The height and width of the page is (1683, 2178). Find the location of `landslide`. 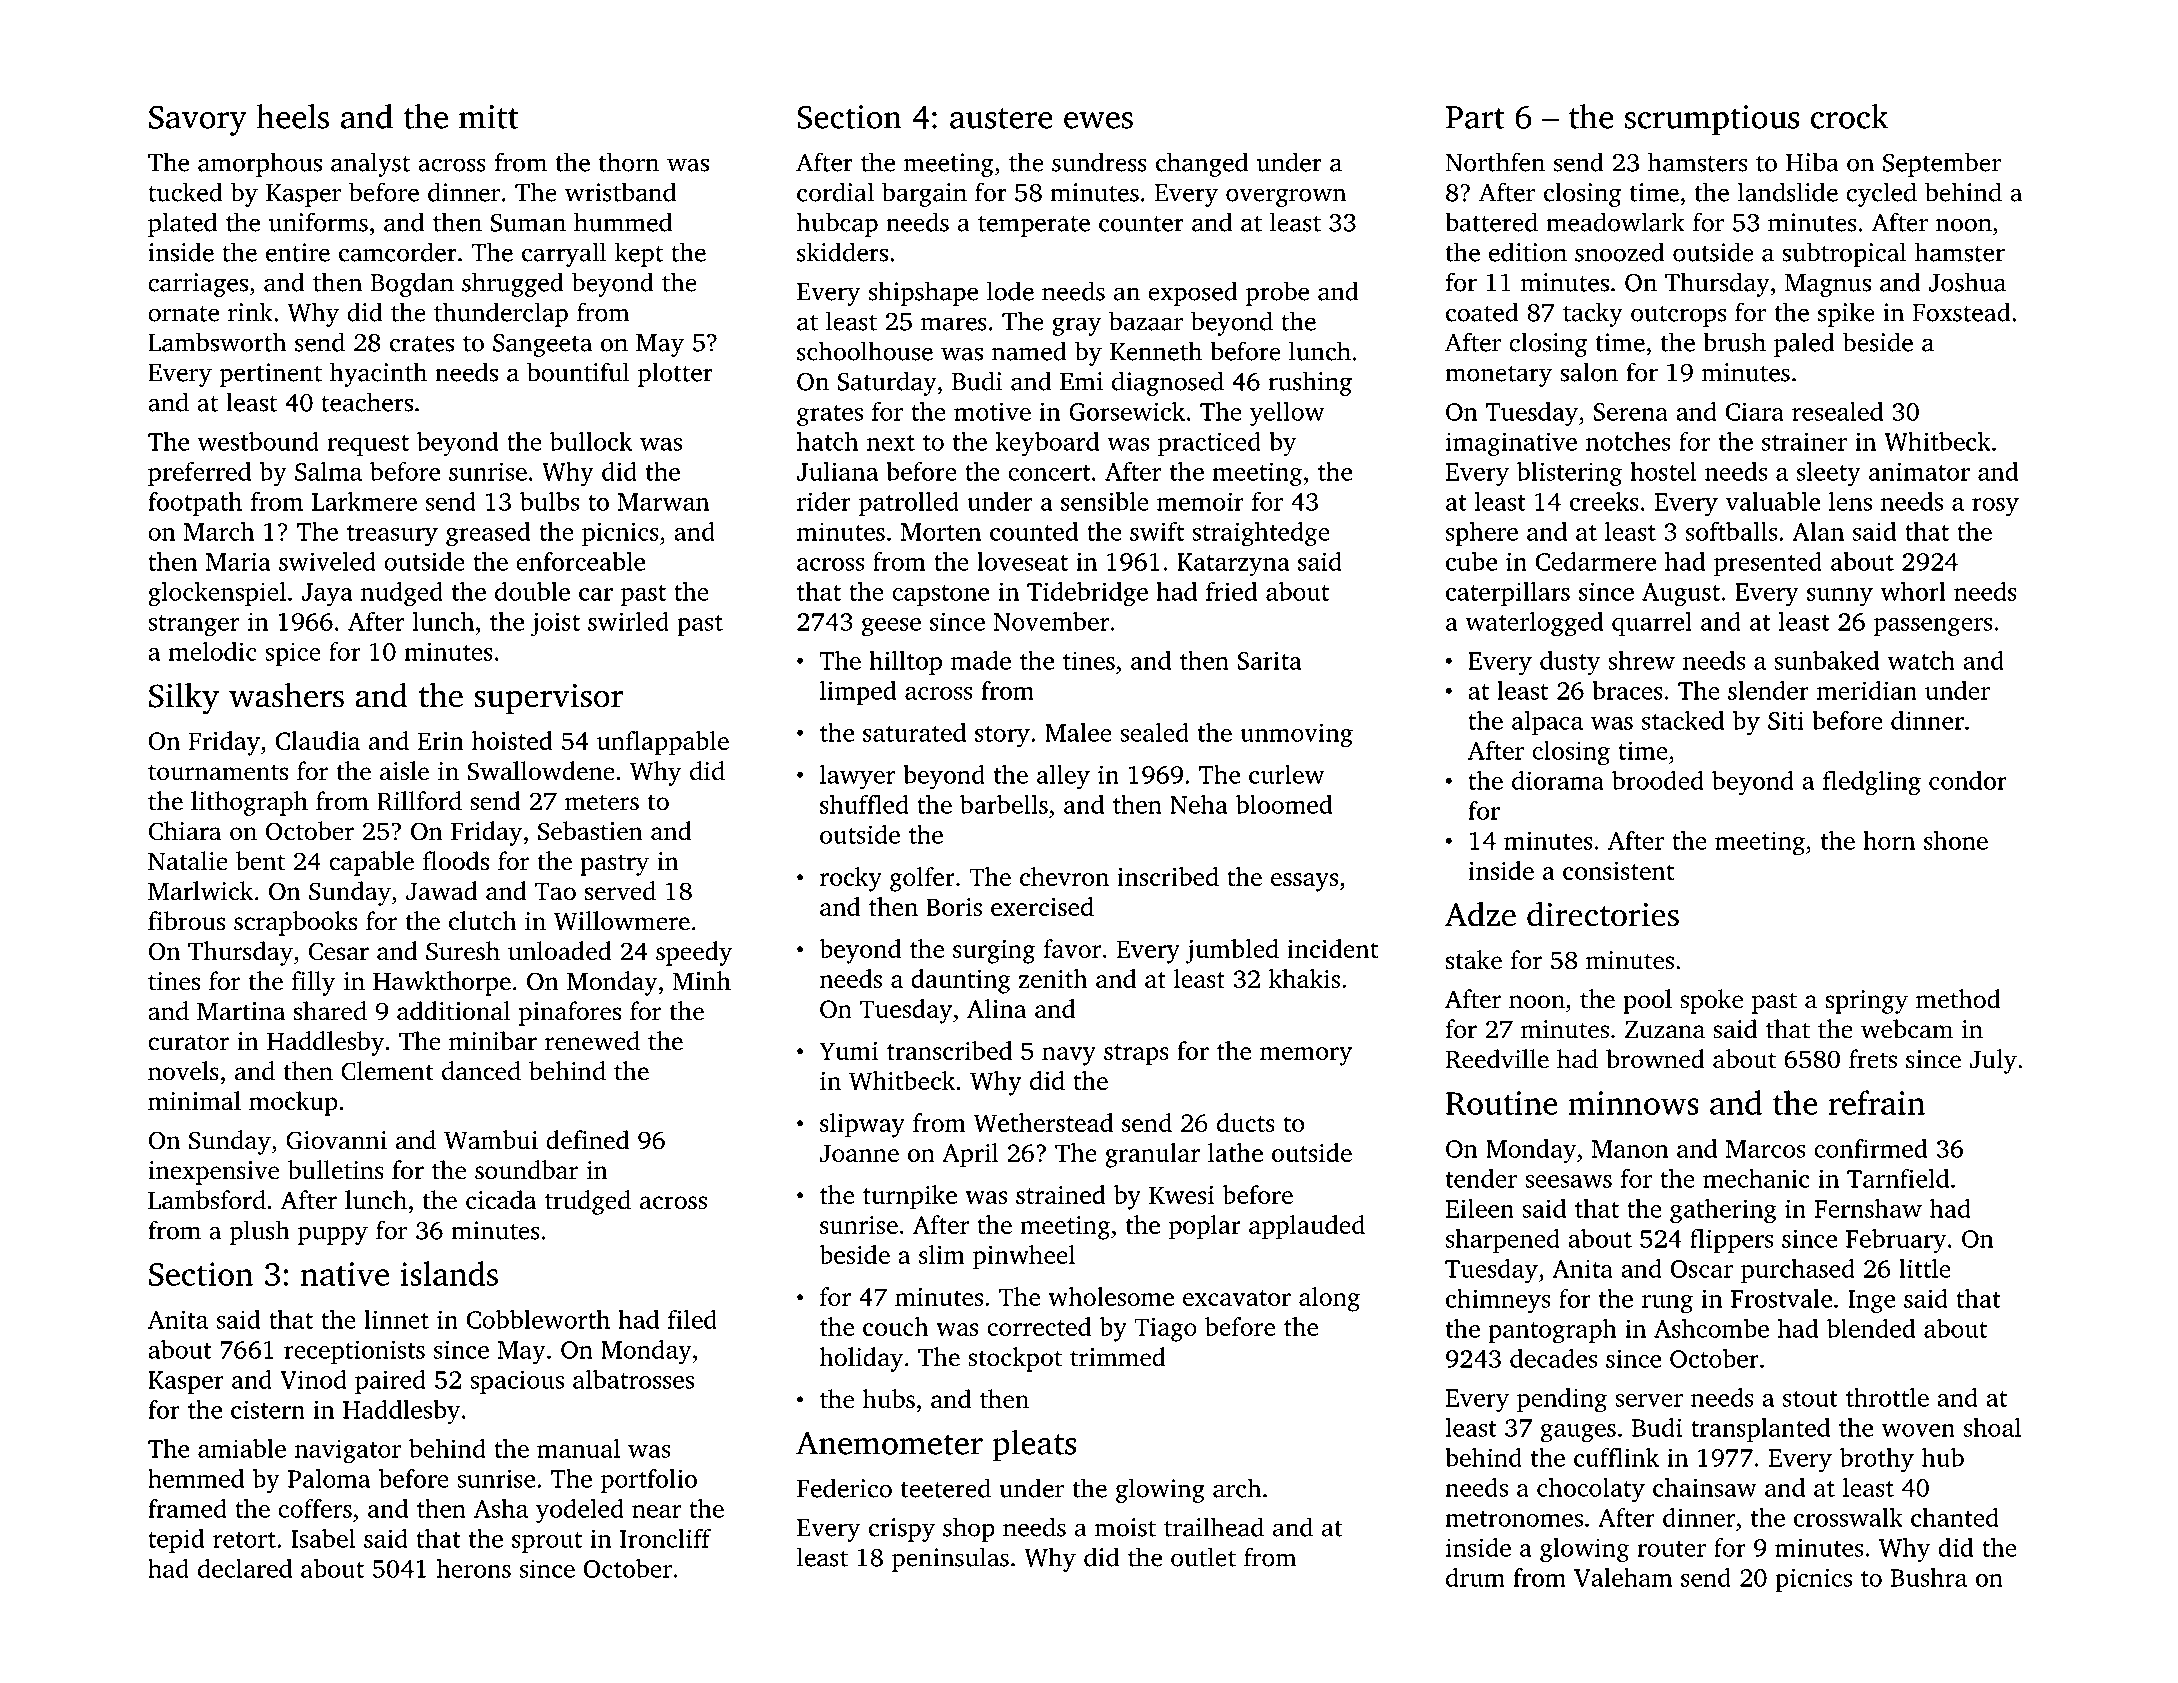

landslide is located at coordinates (1788, 192).
